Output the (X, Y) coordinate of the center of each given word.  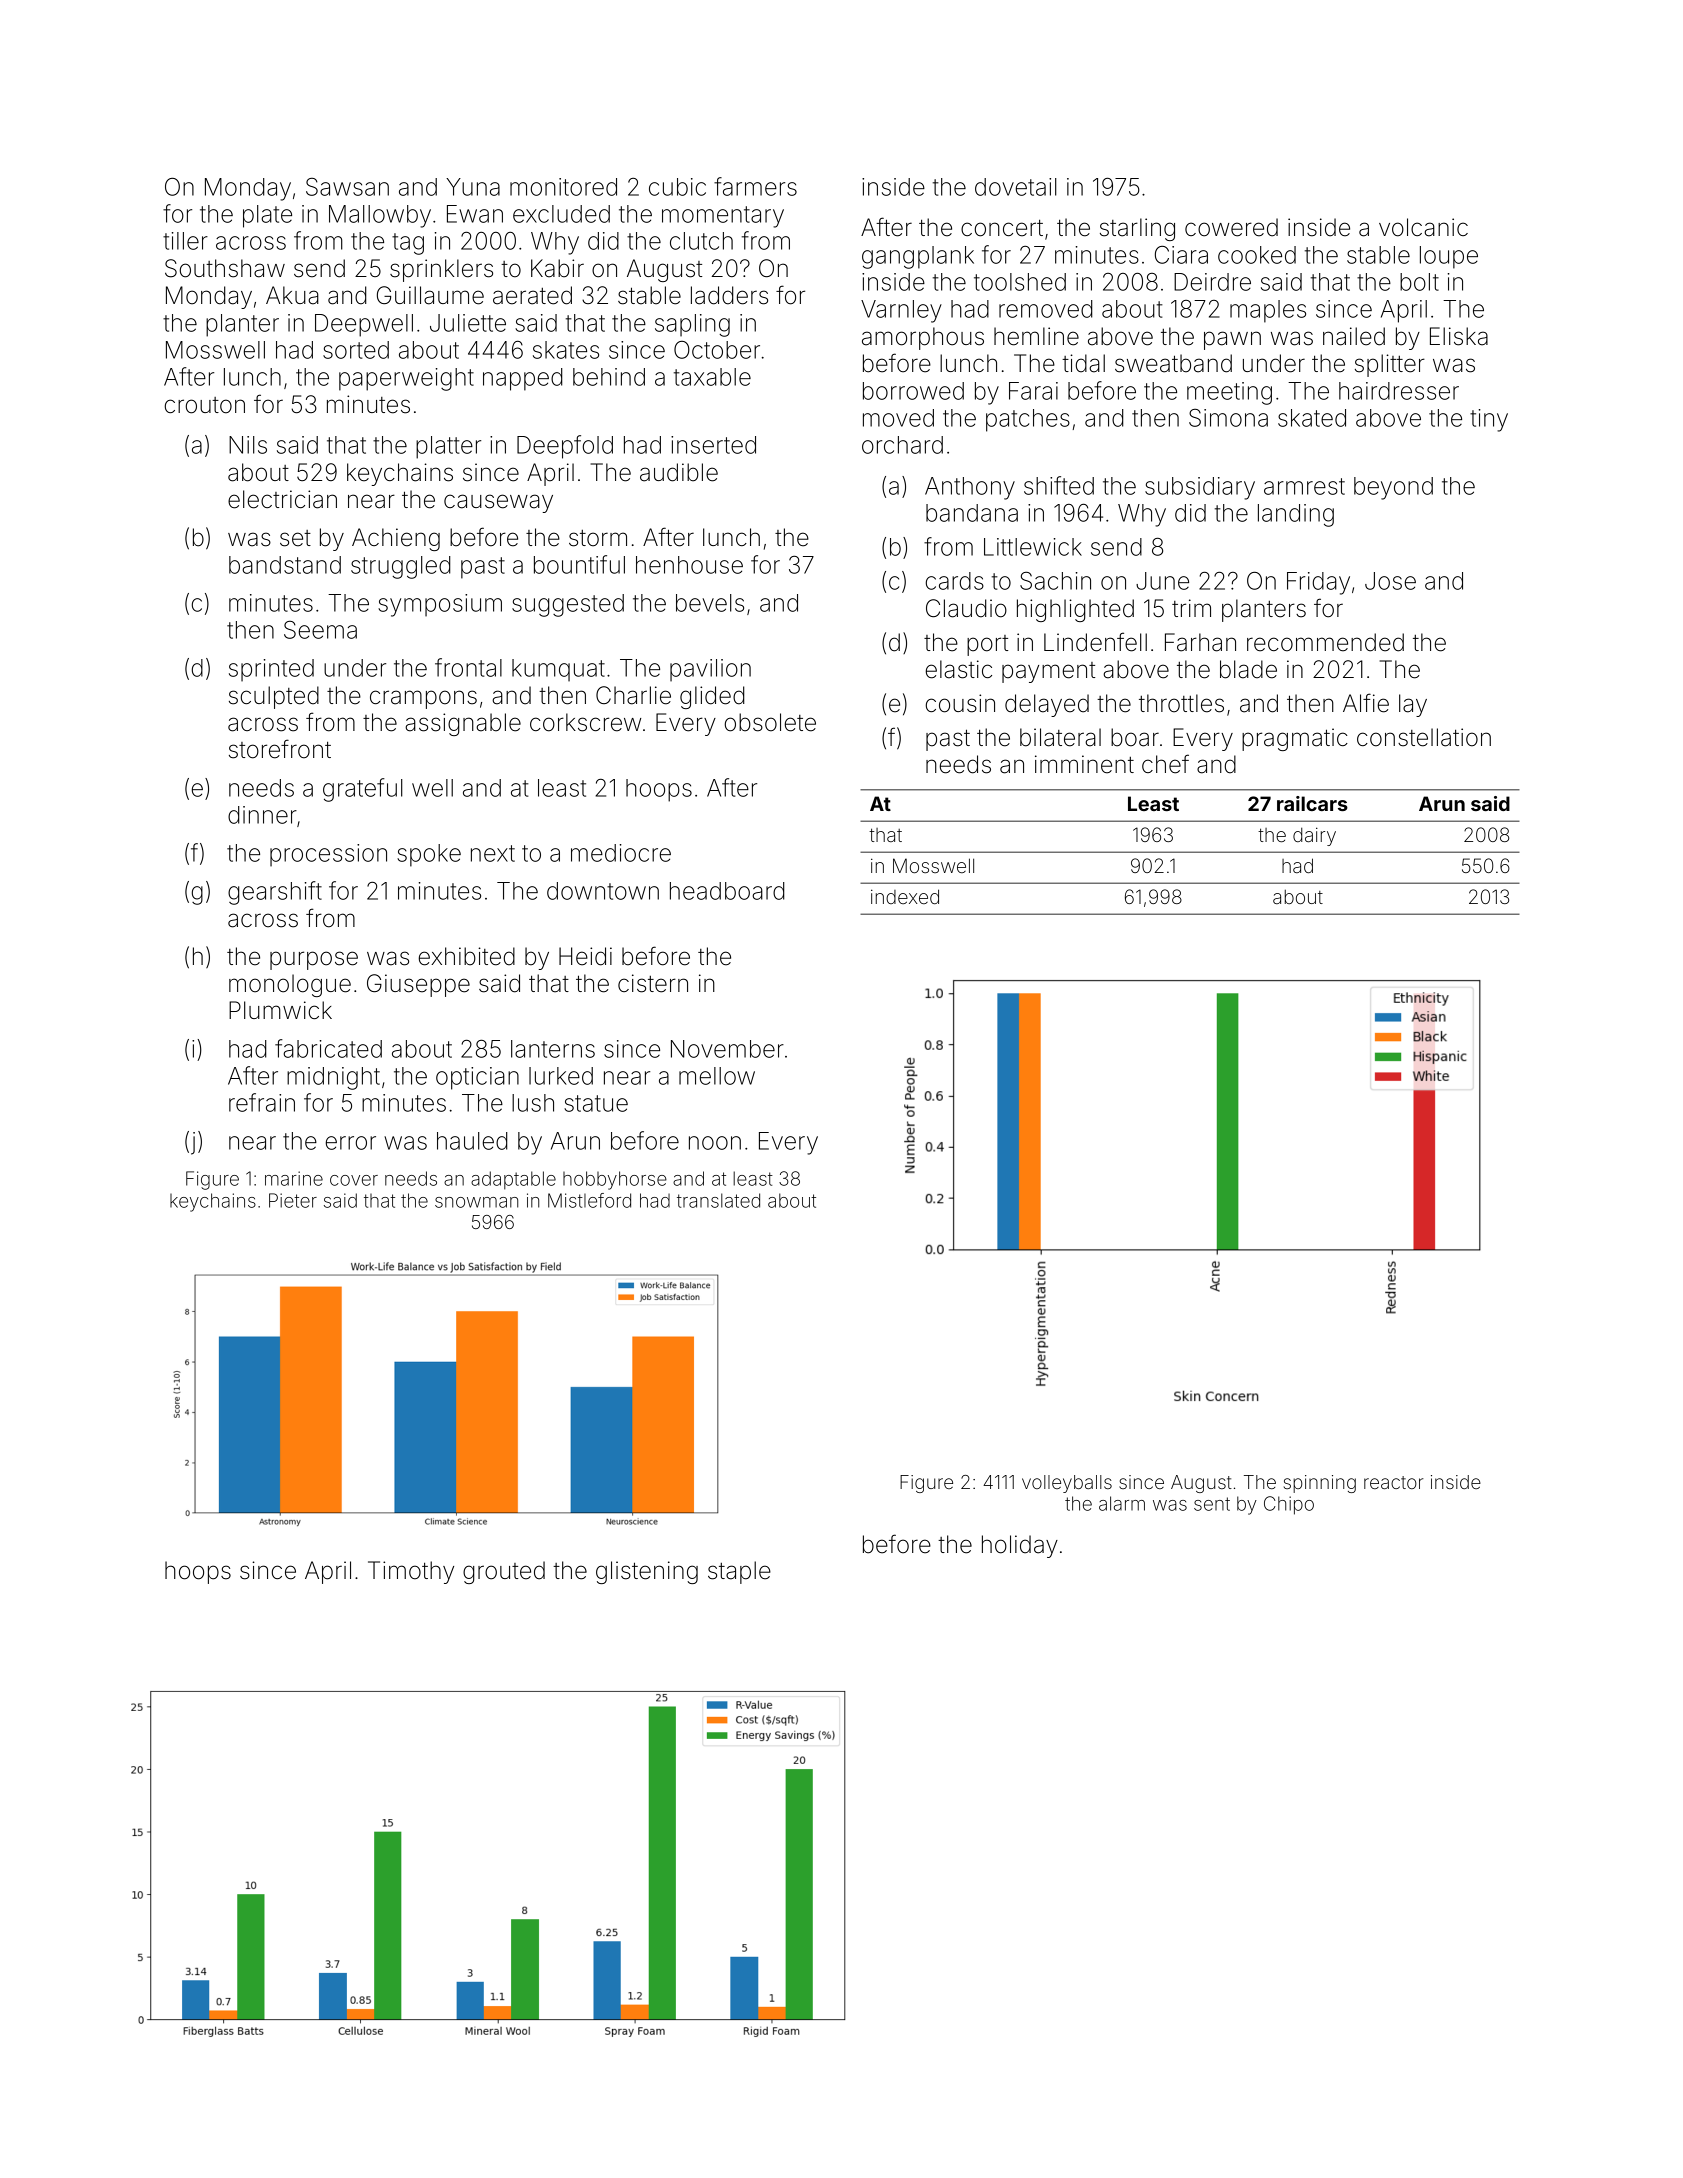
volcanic (1423, 227)
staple (739, 1572)
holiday (1020, 1546)
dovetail (1016, 187)
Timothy (411, 1572)
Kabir (557, 268)
